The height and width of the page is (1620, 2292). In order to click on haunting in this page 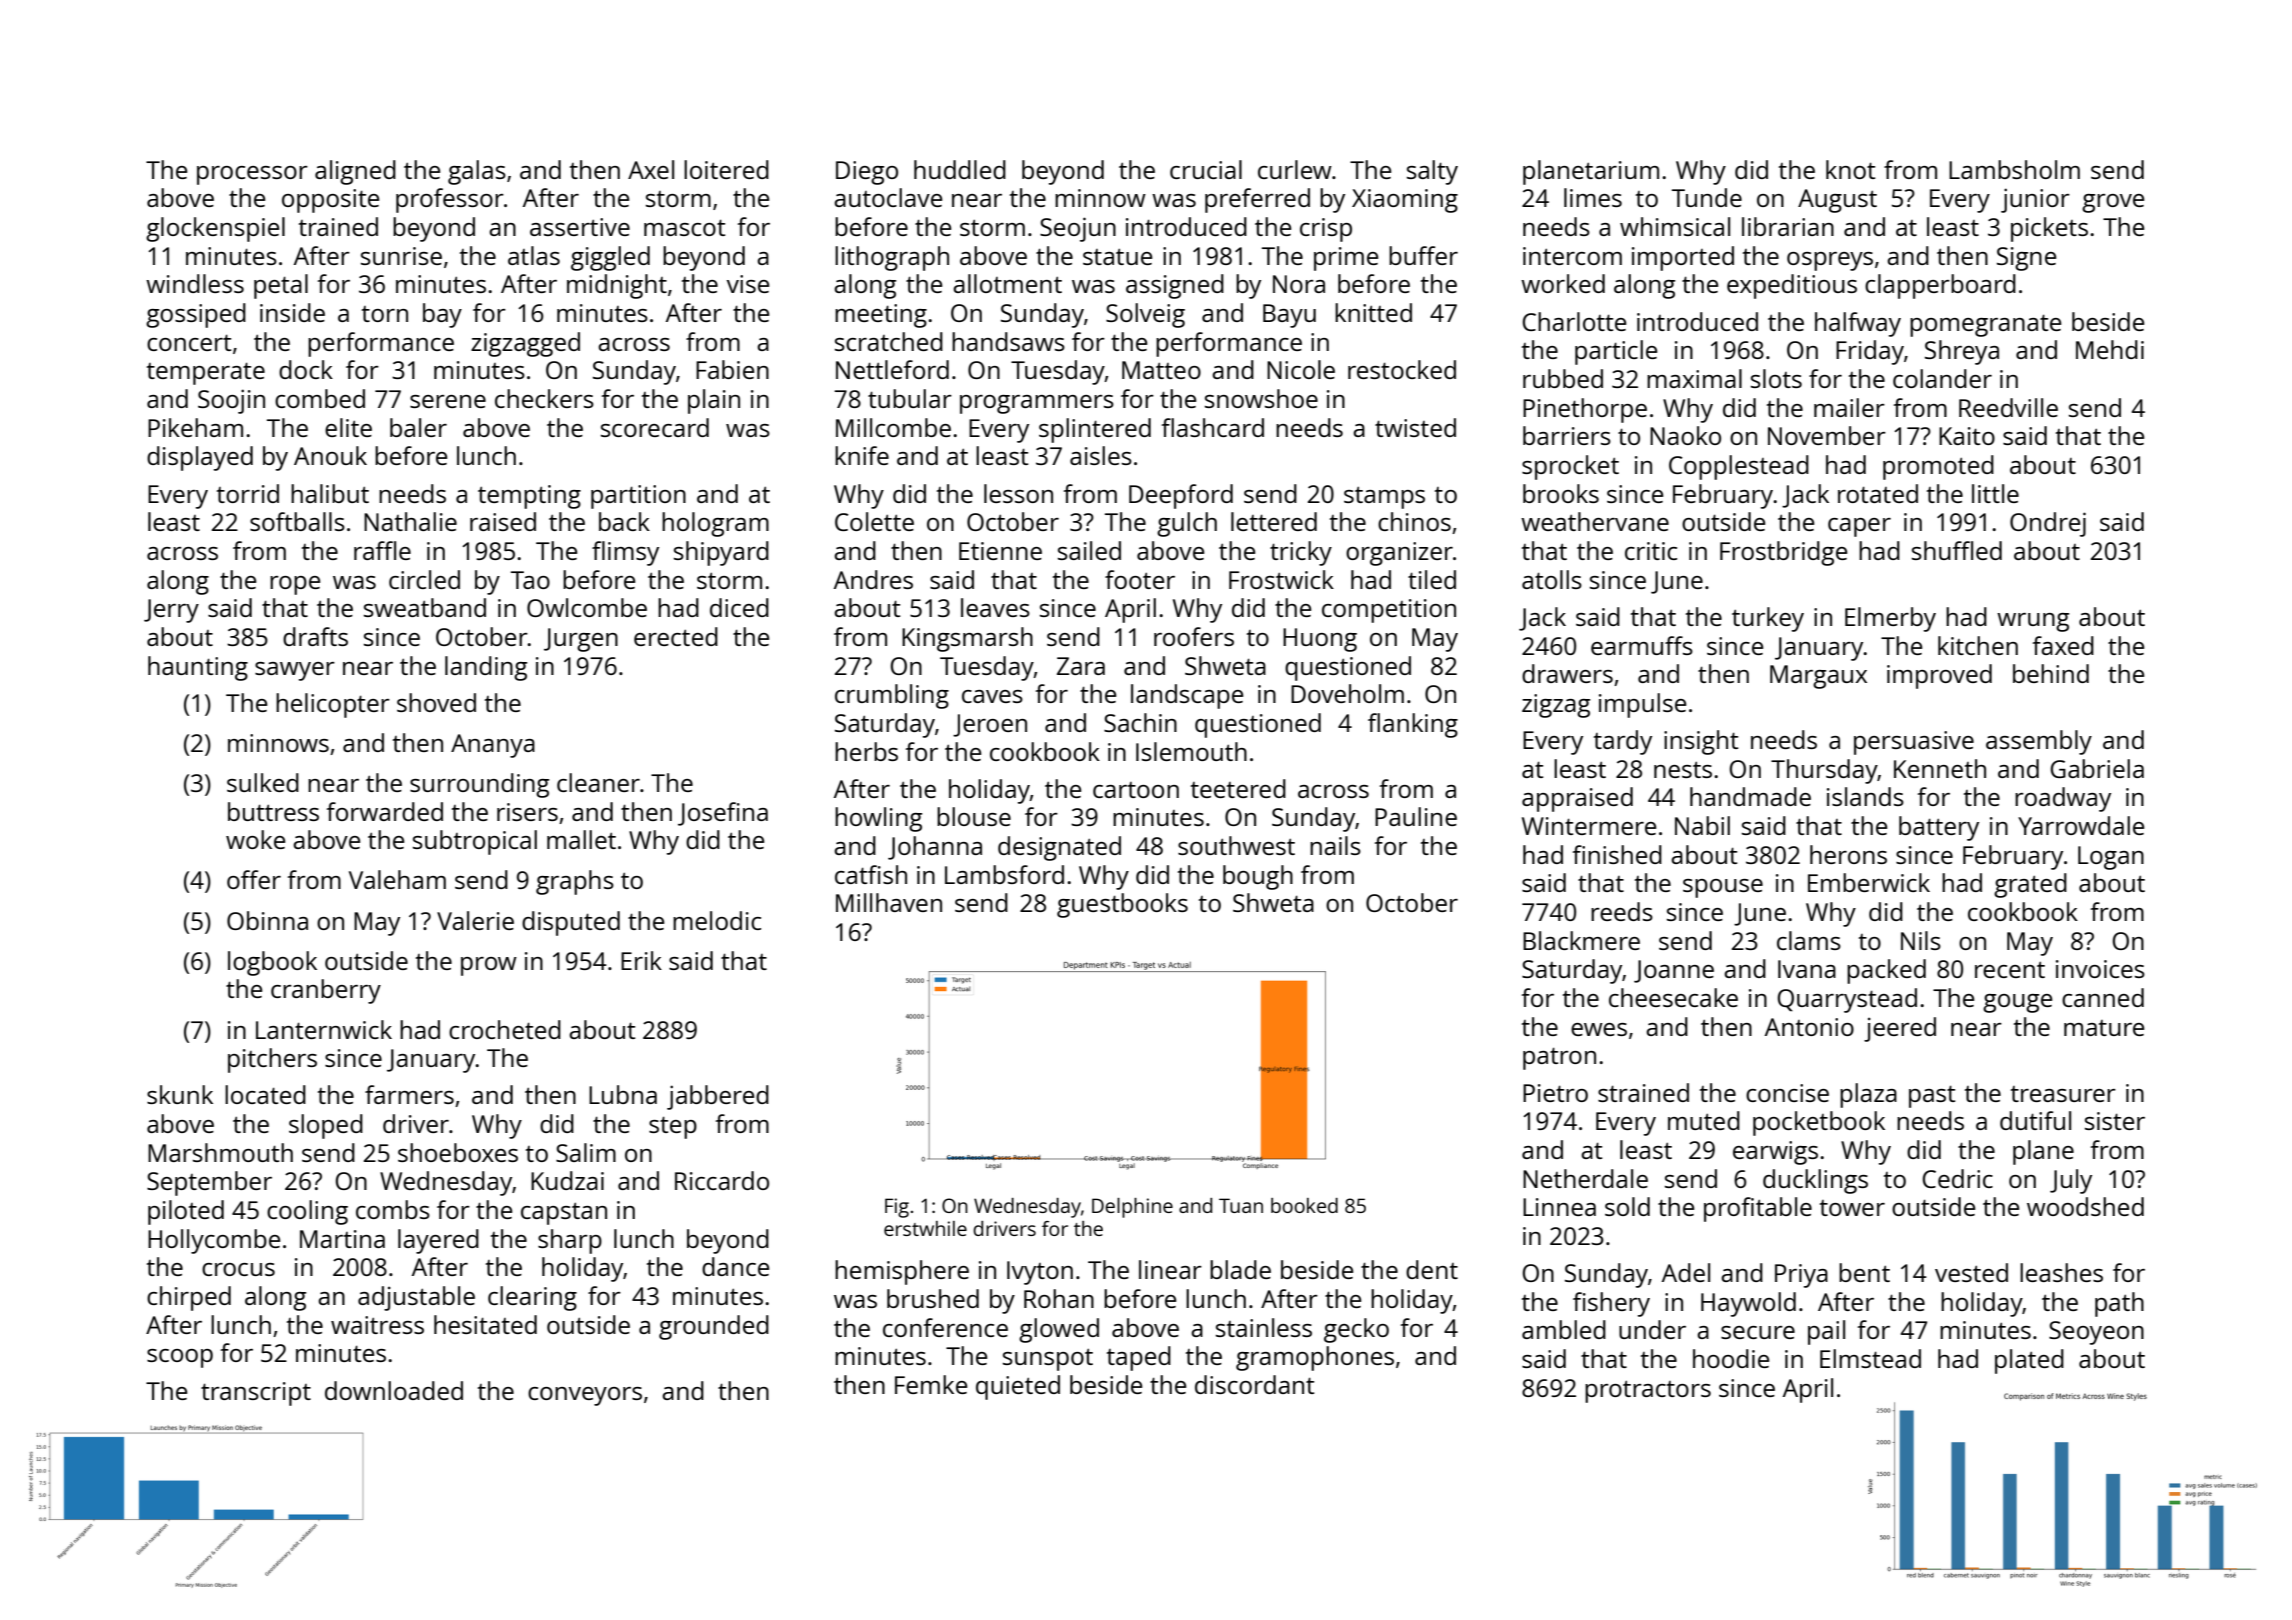, I will do `click(198, 668)`.
